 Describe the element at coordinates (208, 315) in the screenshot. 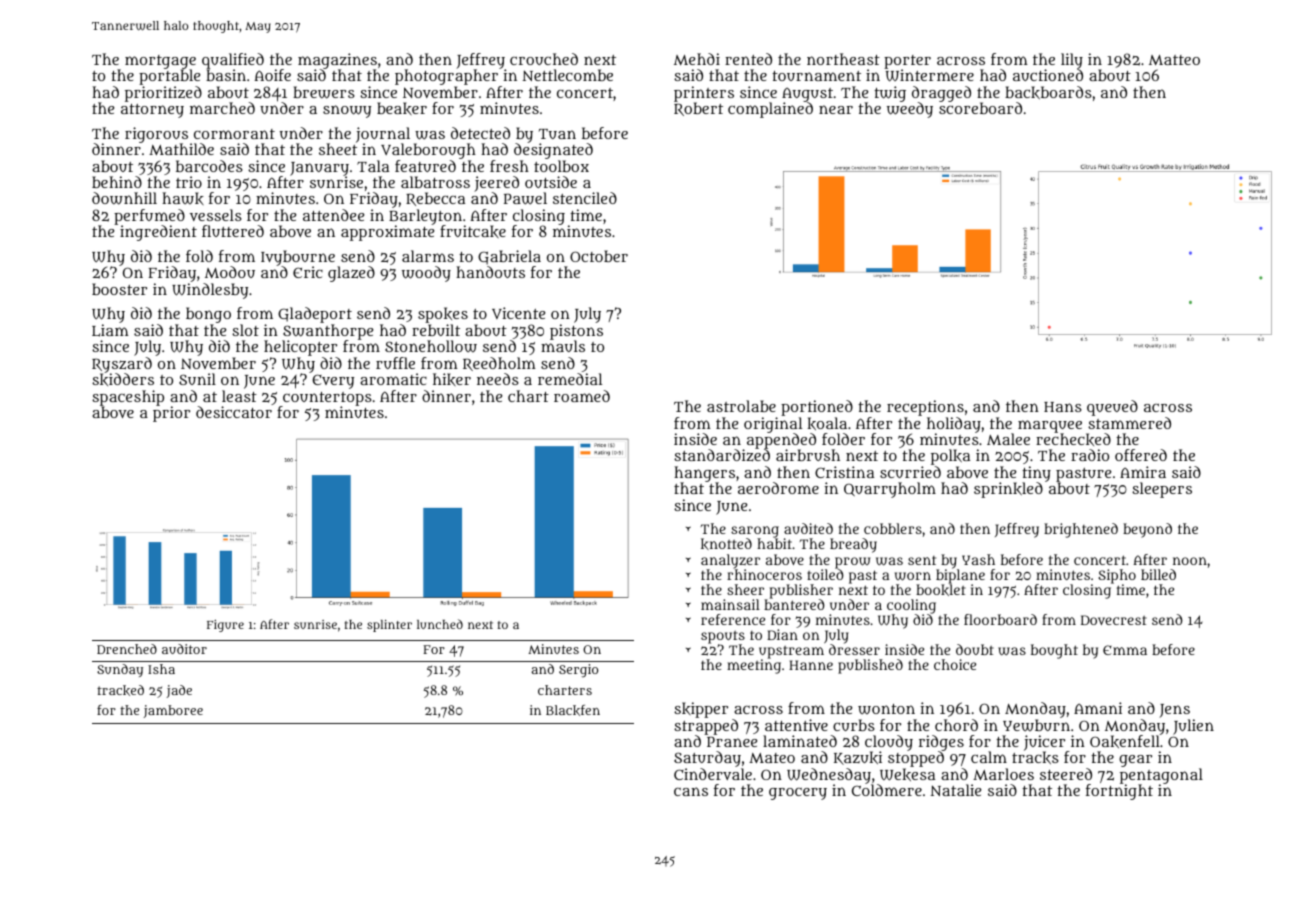

I see `bongo` at that location.
